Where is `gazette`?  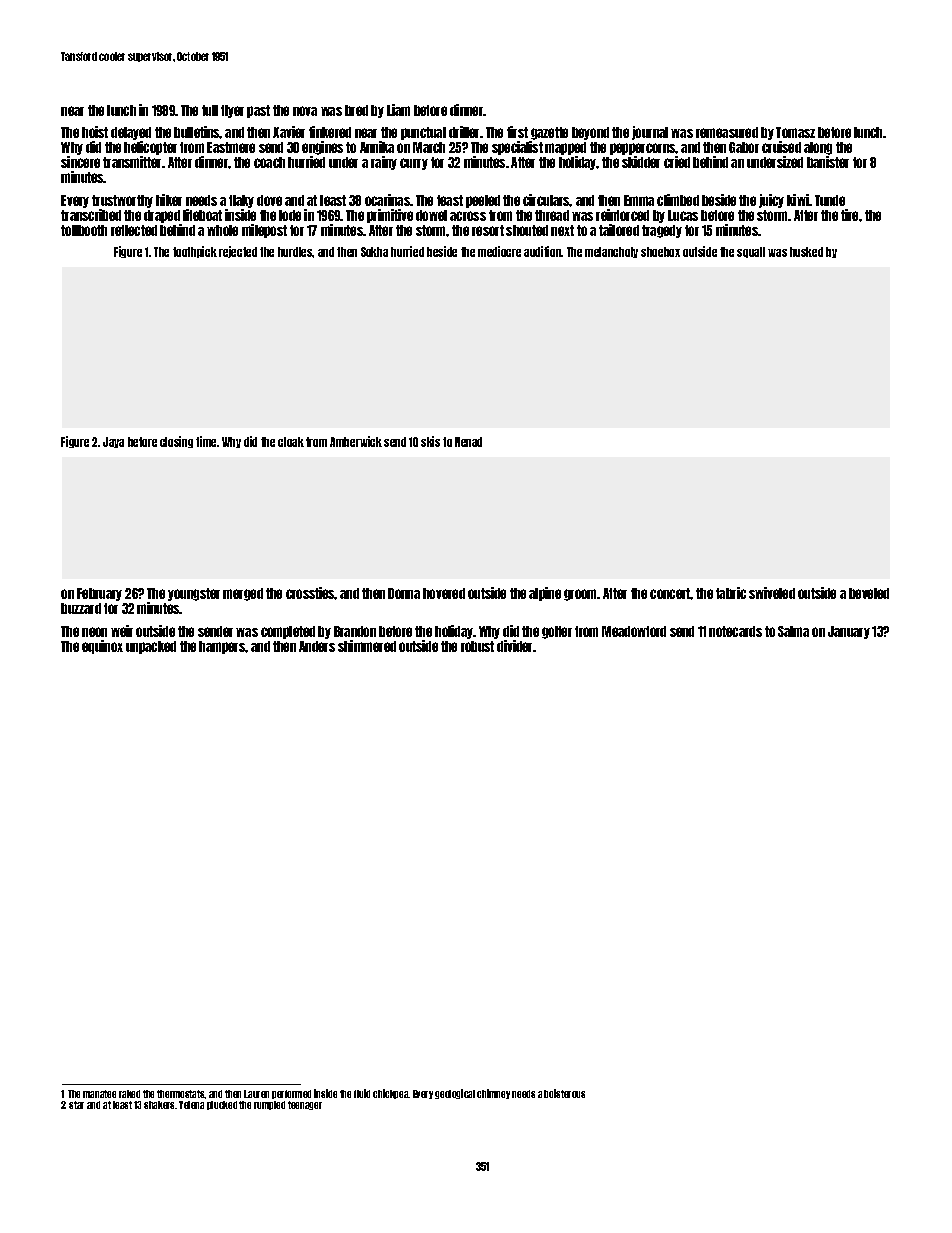
gazette is located at coordinates (549, 133).
